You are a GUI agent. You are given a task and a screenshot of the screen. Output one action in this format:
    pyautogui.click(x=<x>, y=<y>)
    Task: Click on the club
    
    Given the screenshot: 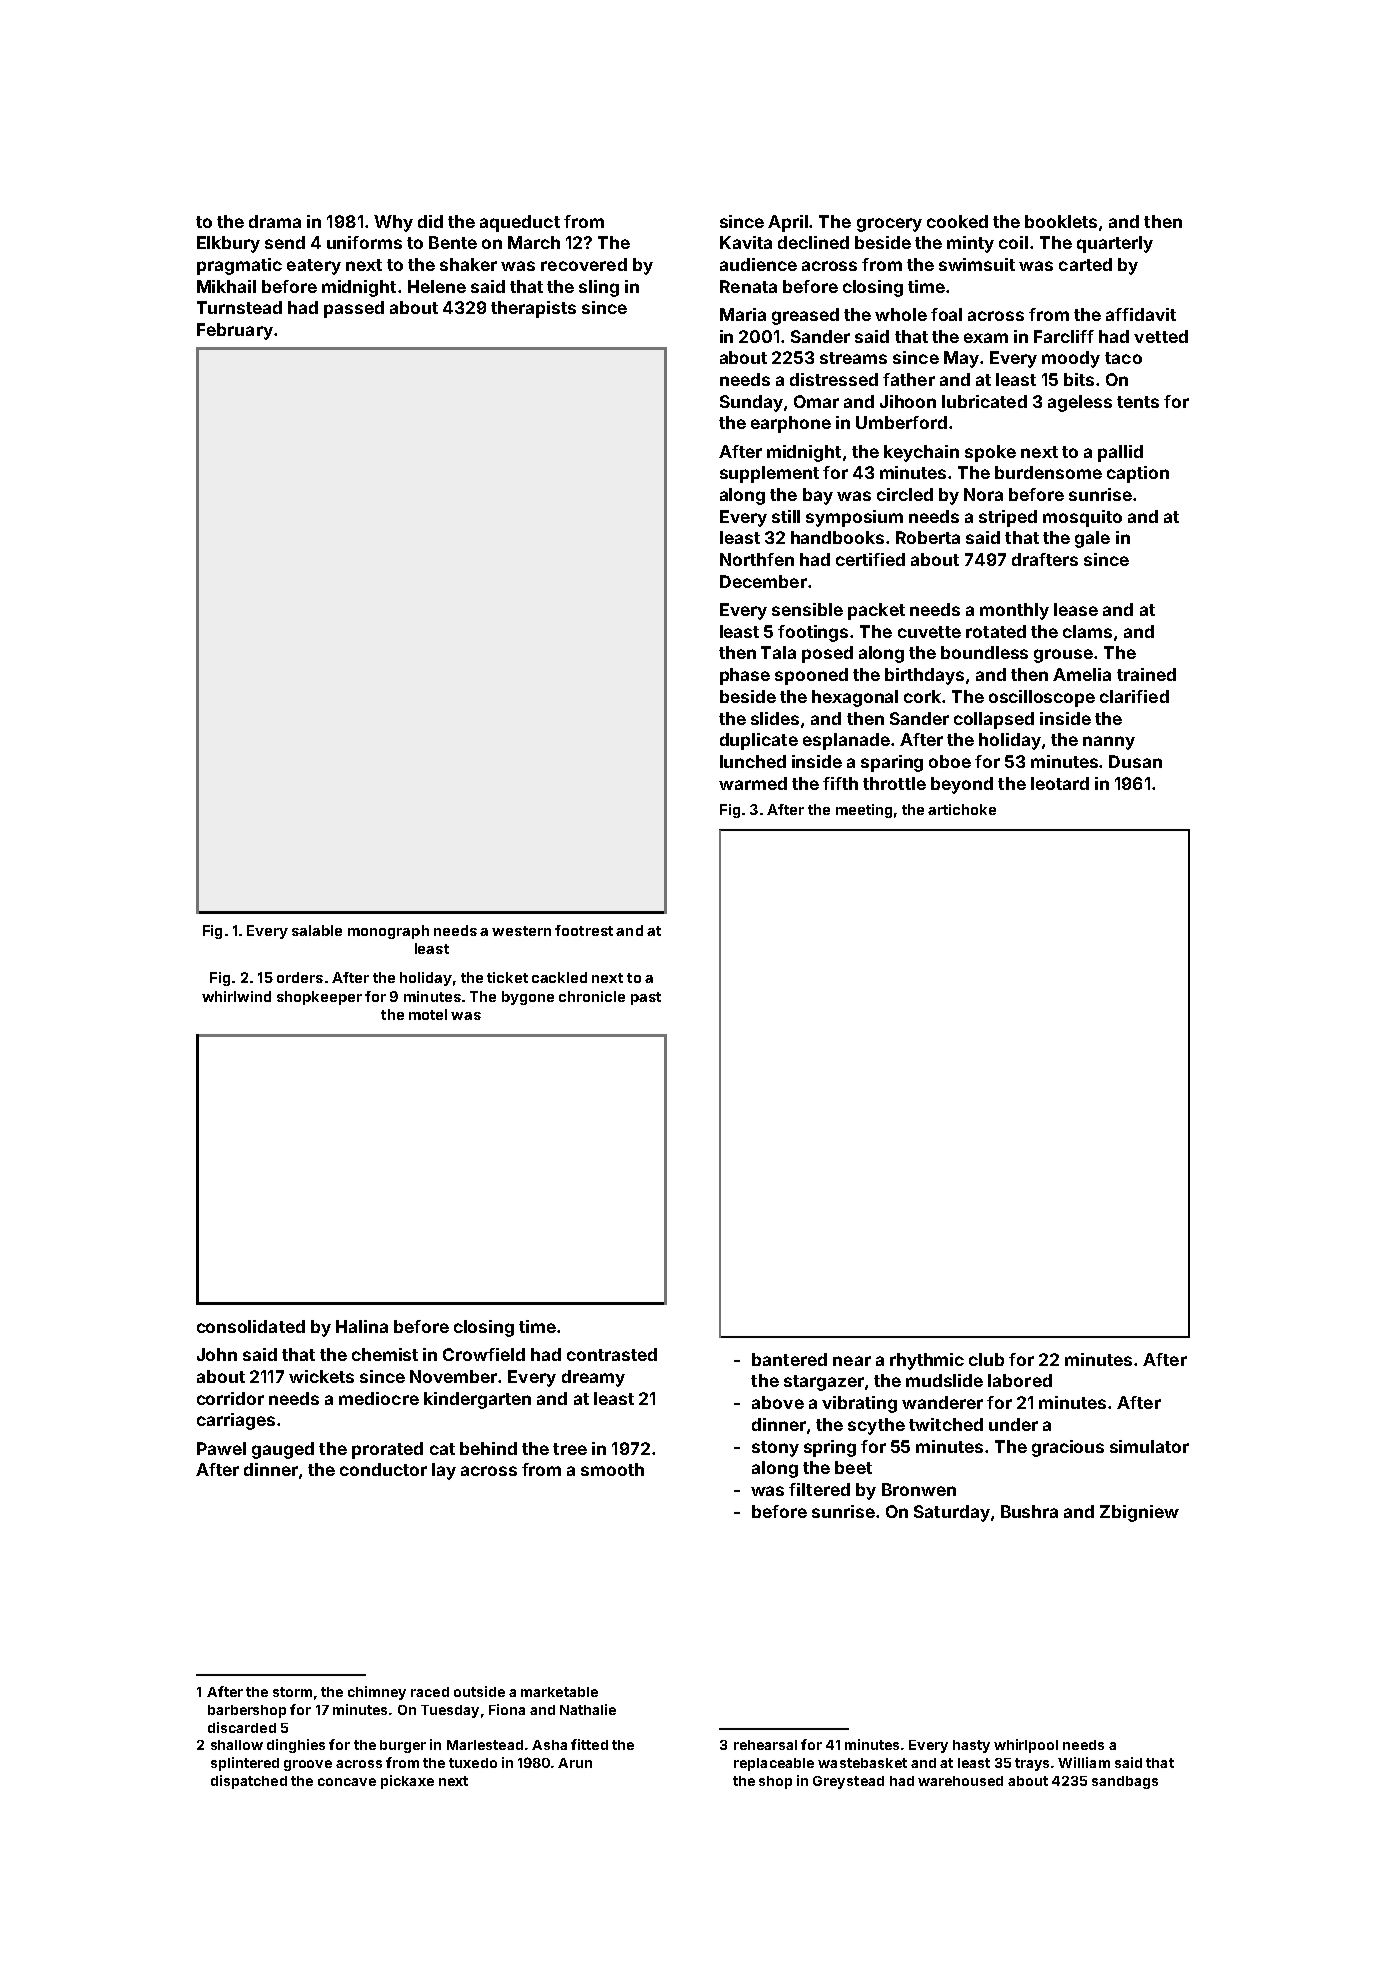 What is the action you would take?
    pyautogui.click(x=986, y=1359)
